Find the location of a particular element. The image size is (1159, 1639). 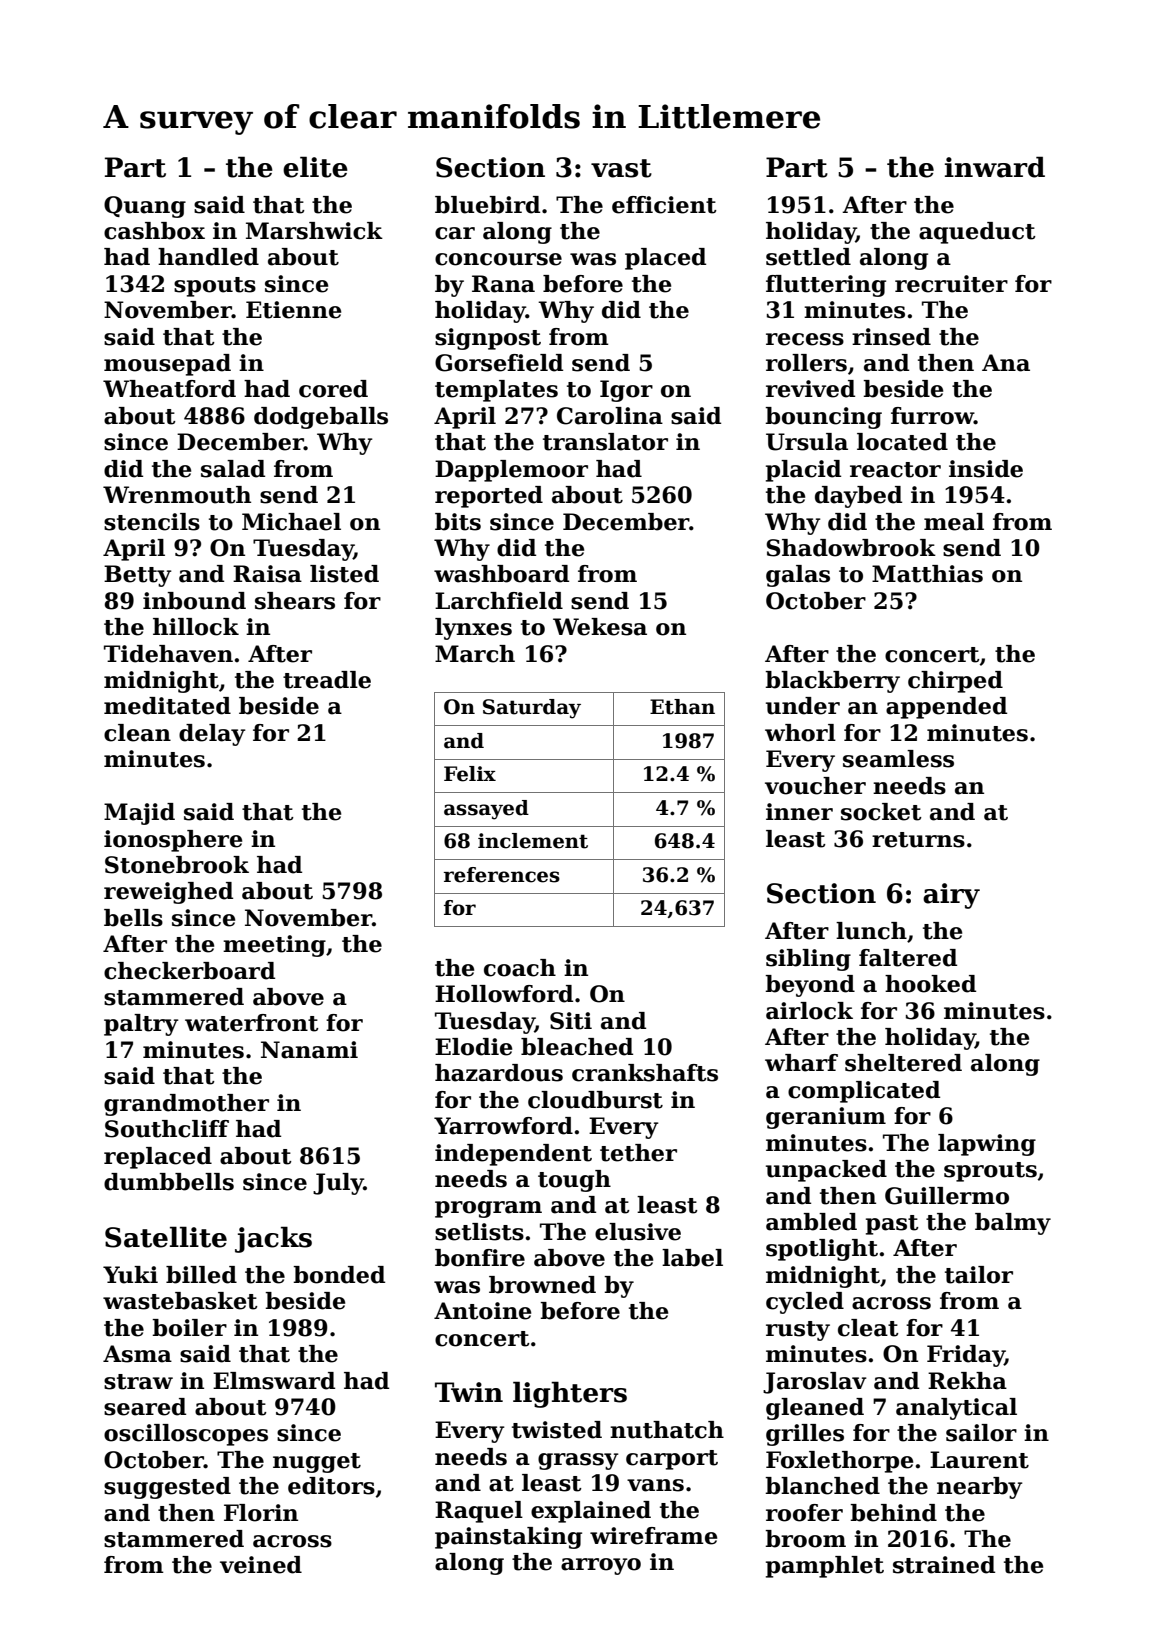

bluebird is located at coordinates (487, 205).
